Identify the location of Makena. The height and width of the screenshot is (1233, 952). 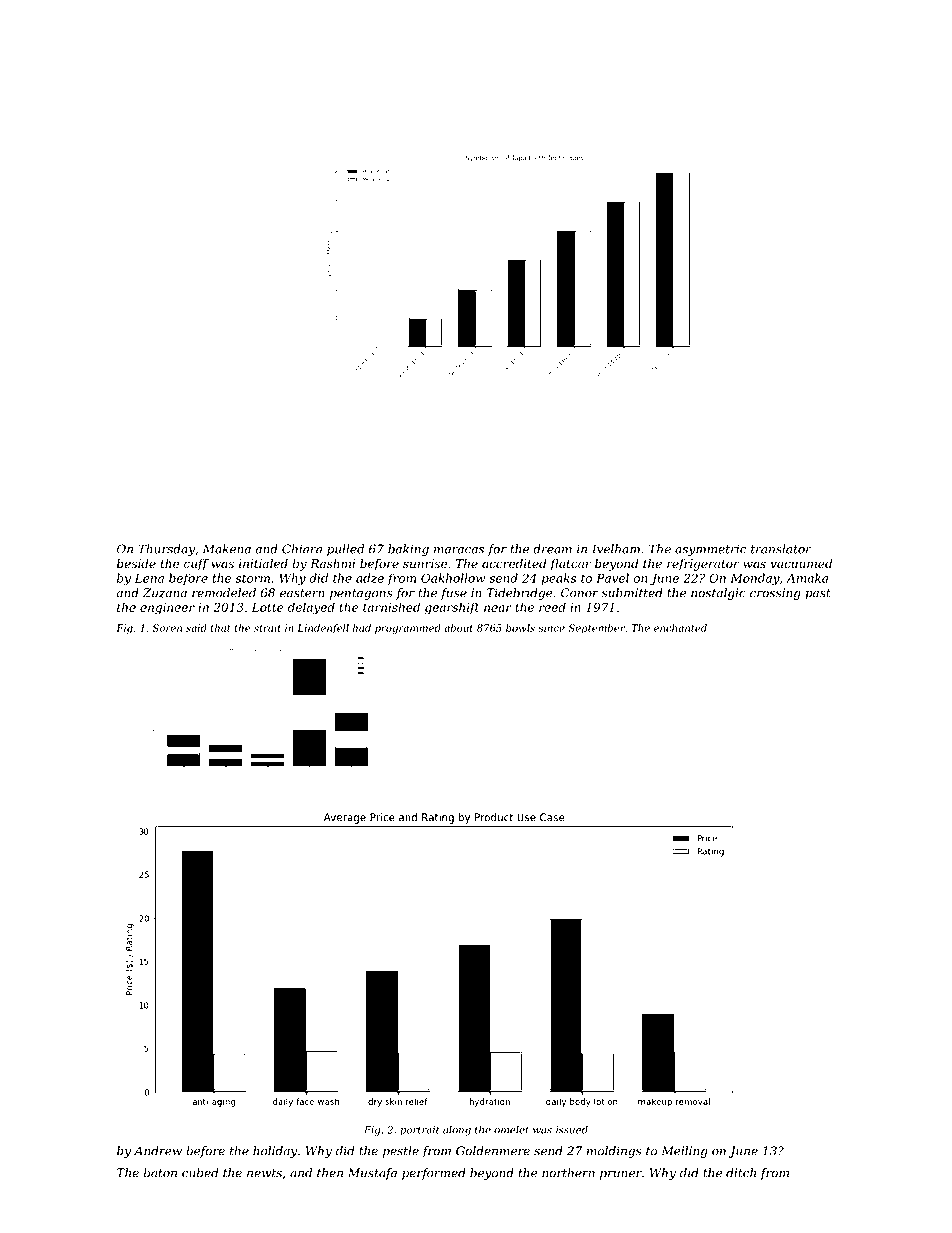
(227, 549).
